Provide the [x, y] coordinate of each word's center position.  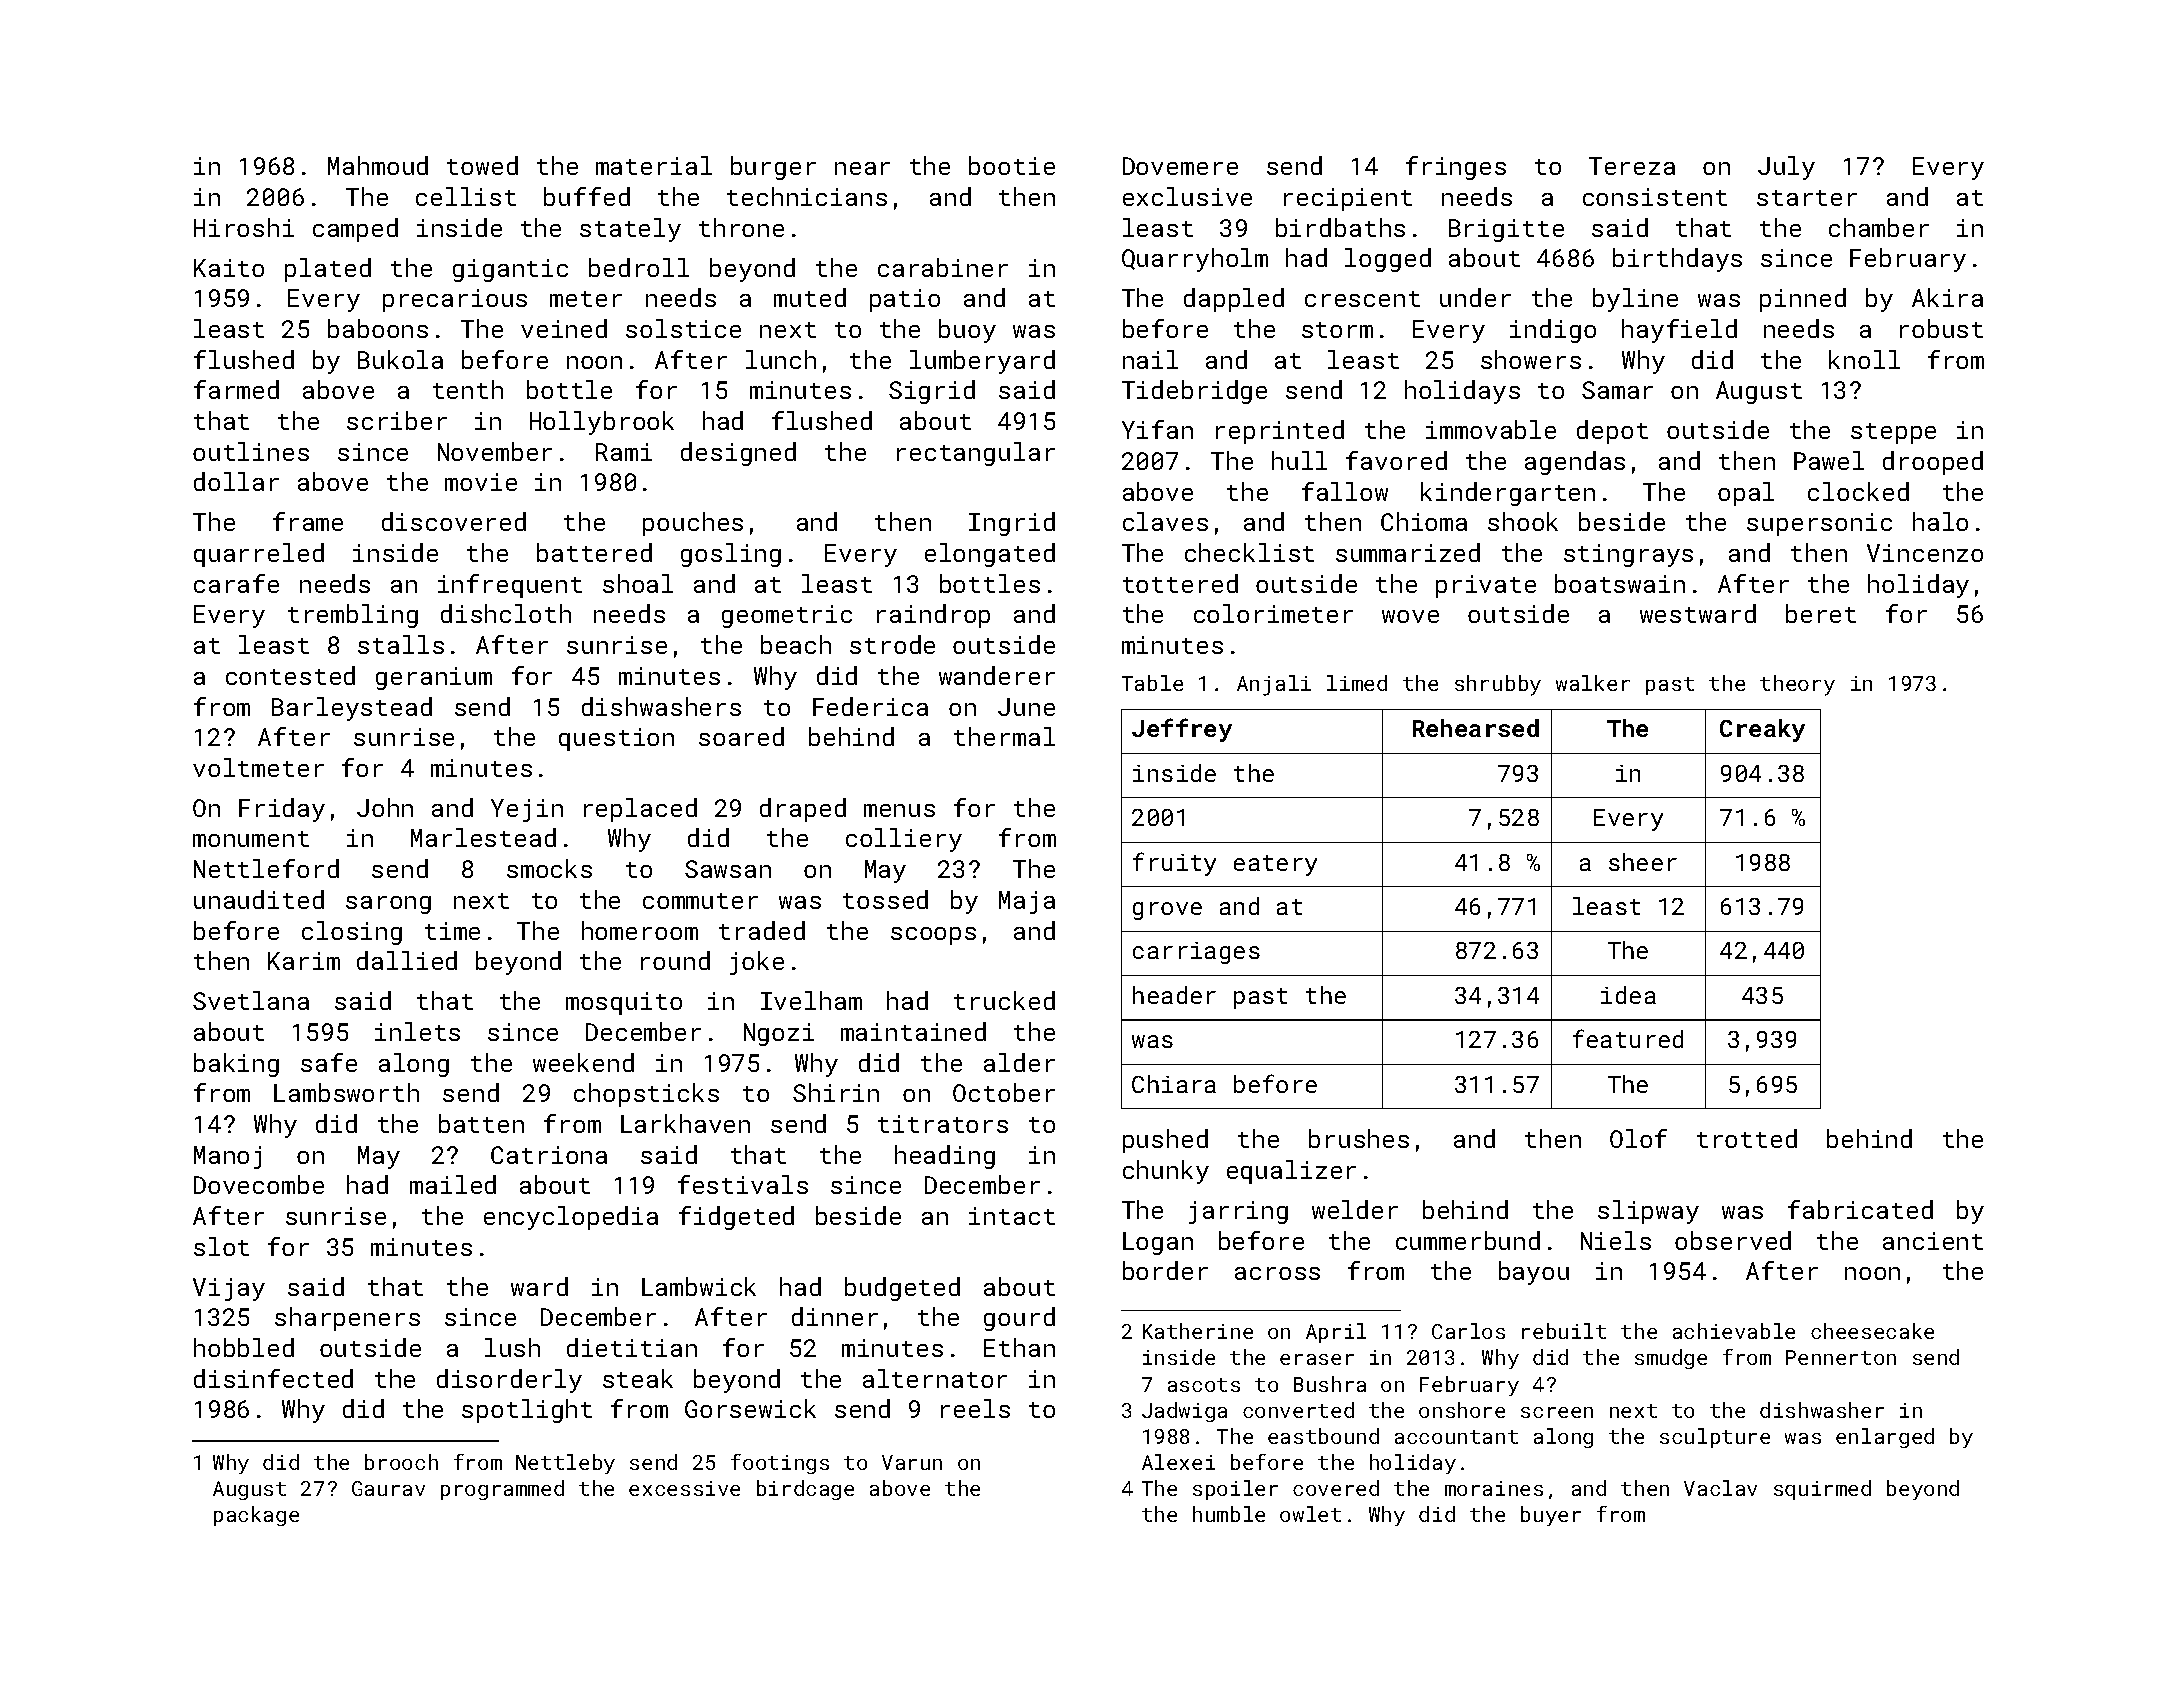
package [256, 1516]
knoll [1864, 359]
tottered [1180, 583]
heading [945, 1157]
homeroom [640, 930]
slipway [1648, 1212]
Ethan [1019, 1347]
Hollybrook [602, 423]
